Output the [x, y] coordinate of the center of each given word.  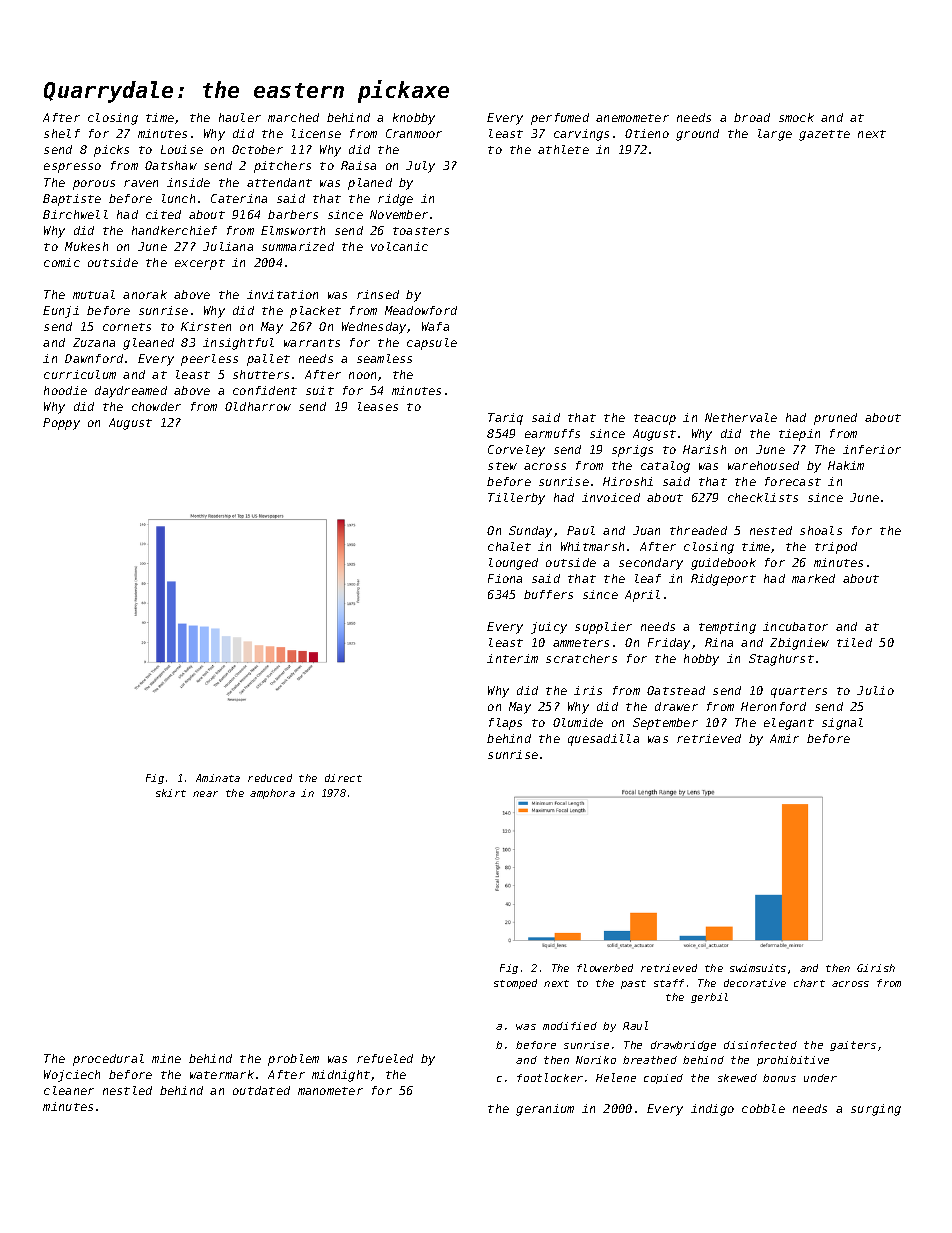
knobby [414, 119]
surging [876, 1110]
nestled [127, 1090]
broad [752, 117]
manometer [330, 1091]
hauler [240, 117]
